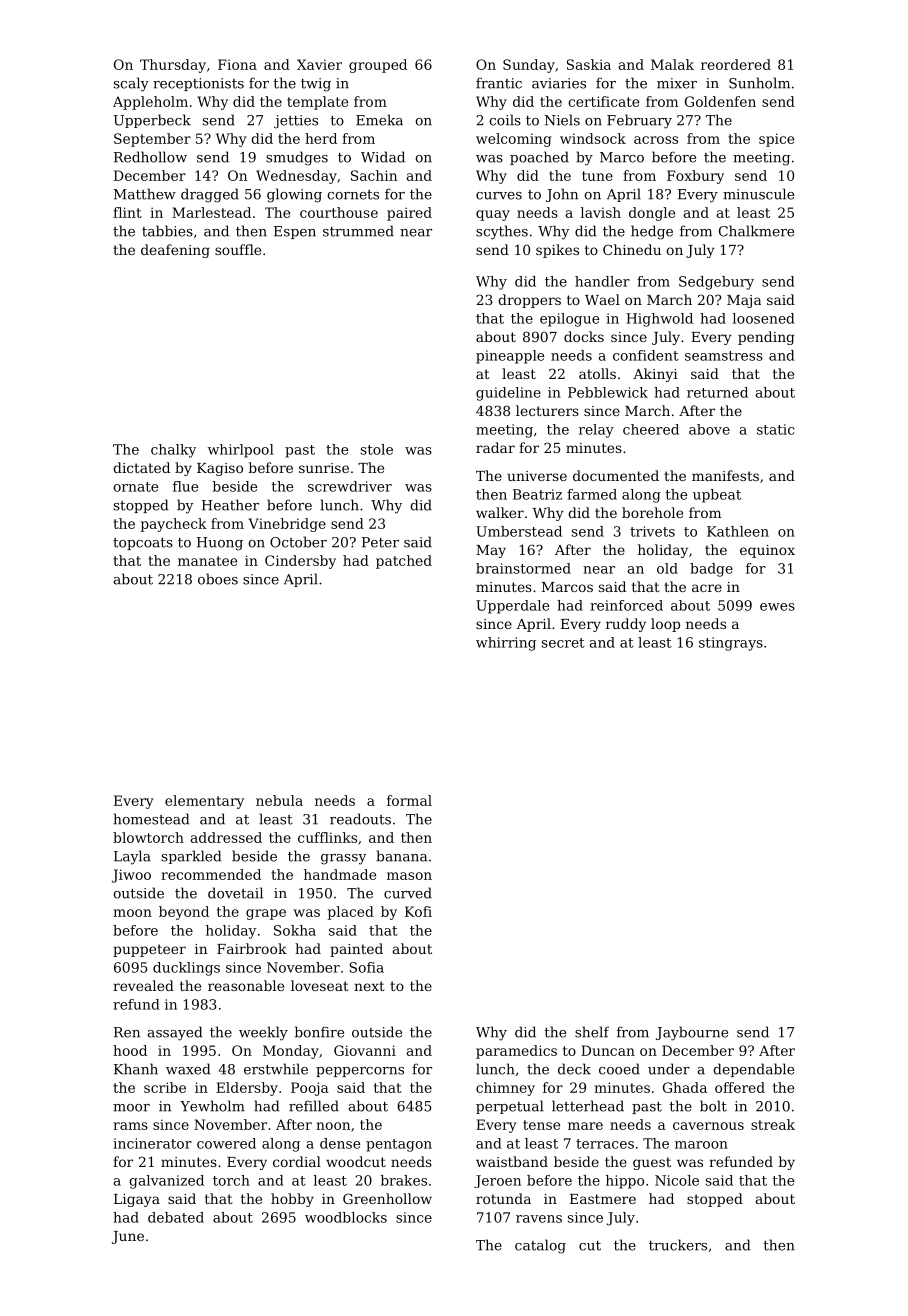 The image size is (908, 1316). Describe the element at coordinates (692, 1033) in the document. I see `Jaybourne` at that location.
